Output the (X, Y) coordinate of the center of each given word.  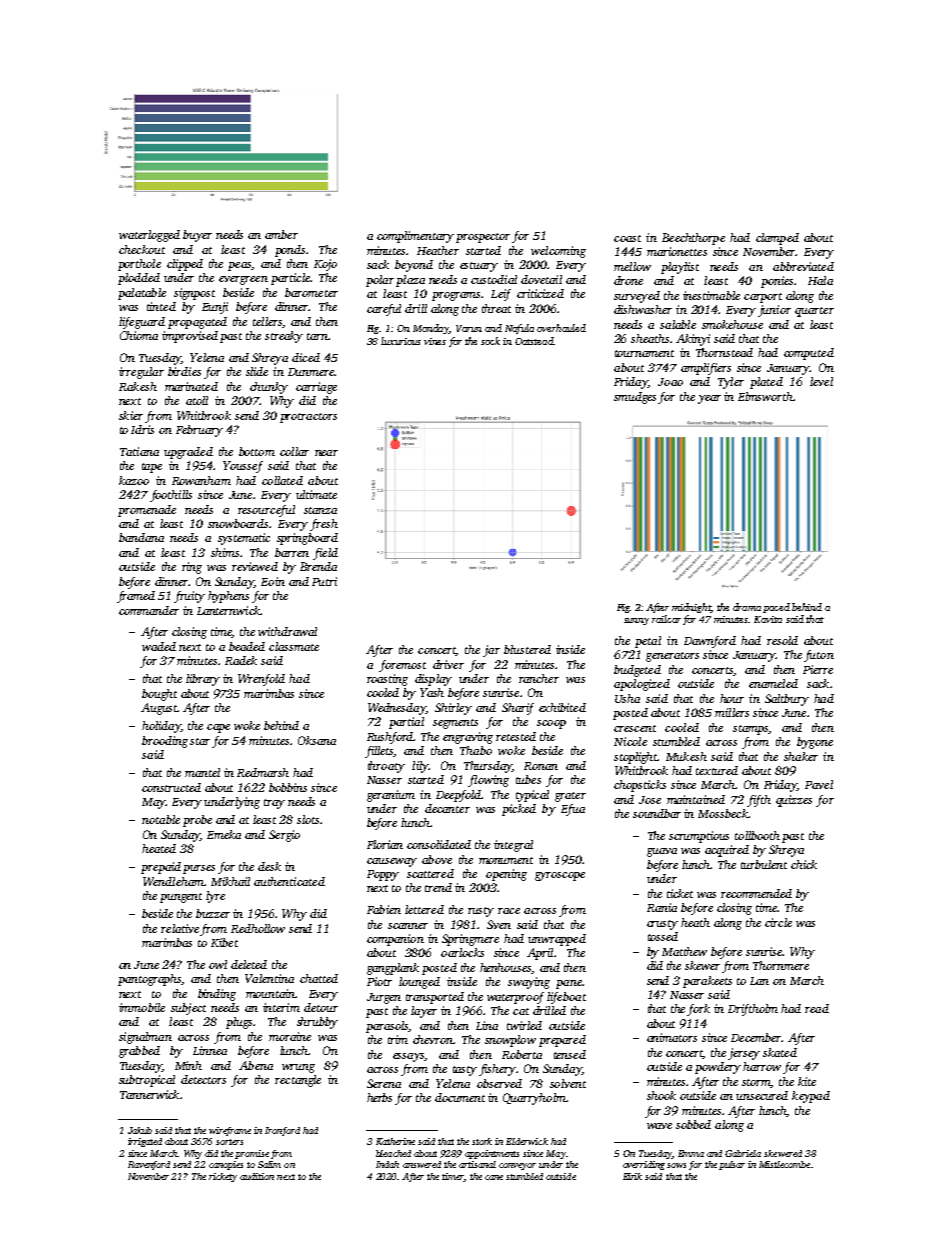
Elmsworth (765, 396)
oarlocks (462, 952)
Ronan (541, 766)
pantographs (149, 980)
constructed (171, 787)
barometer (311, 292)
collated (282, 480)
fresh (324, 525)
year (709, 399)
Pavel (819, 784)
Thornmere (781, 965)
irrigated (145, 1142)
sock (490, 341)
